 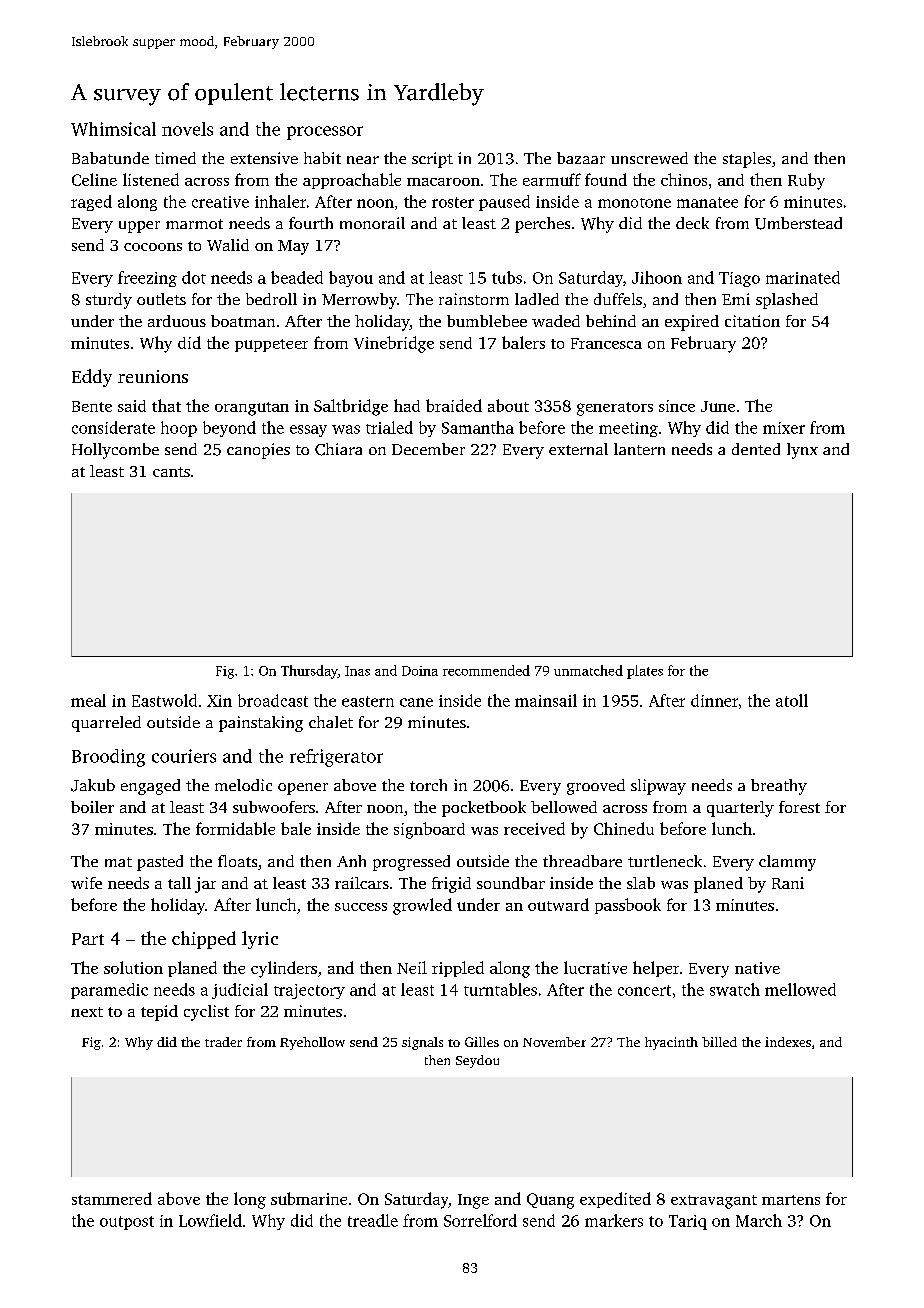 What do you see at coordinates (252, 409) in the screenshot?
I see `orangutan` at bounding box center [252, 409].
